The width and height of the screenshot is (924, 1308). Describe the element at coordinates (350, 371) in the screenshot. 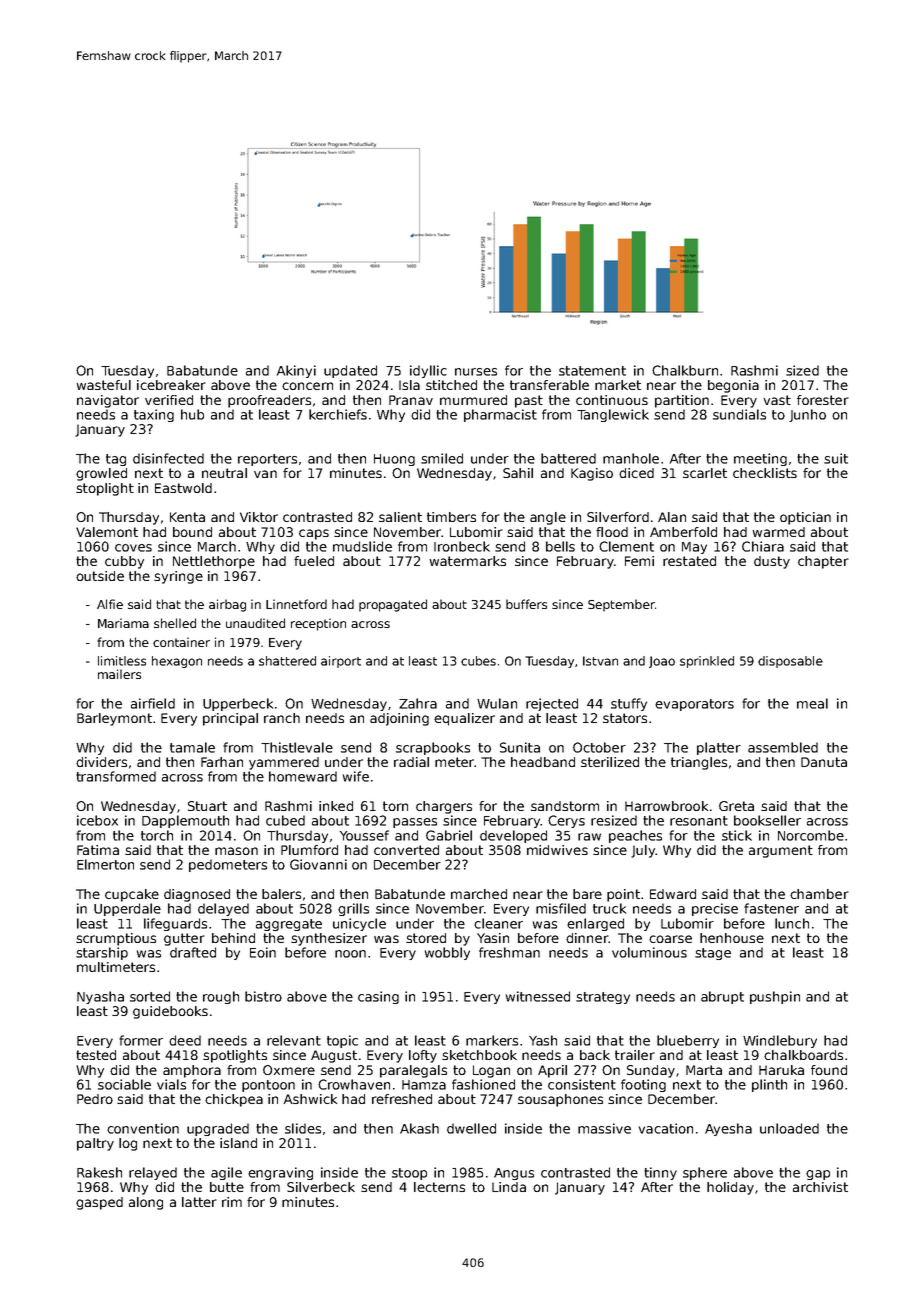

I see `updated` at that location.
